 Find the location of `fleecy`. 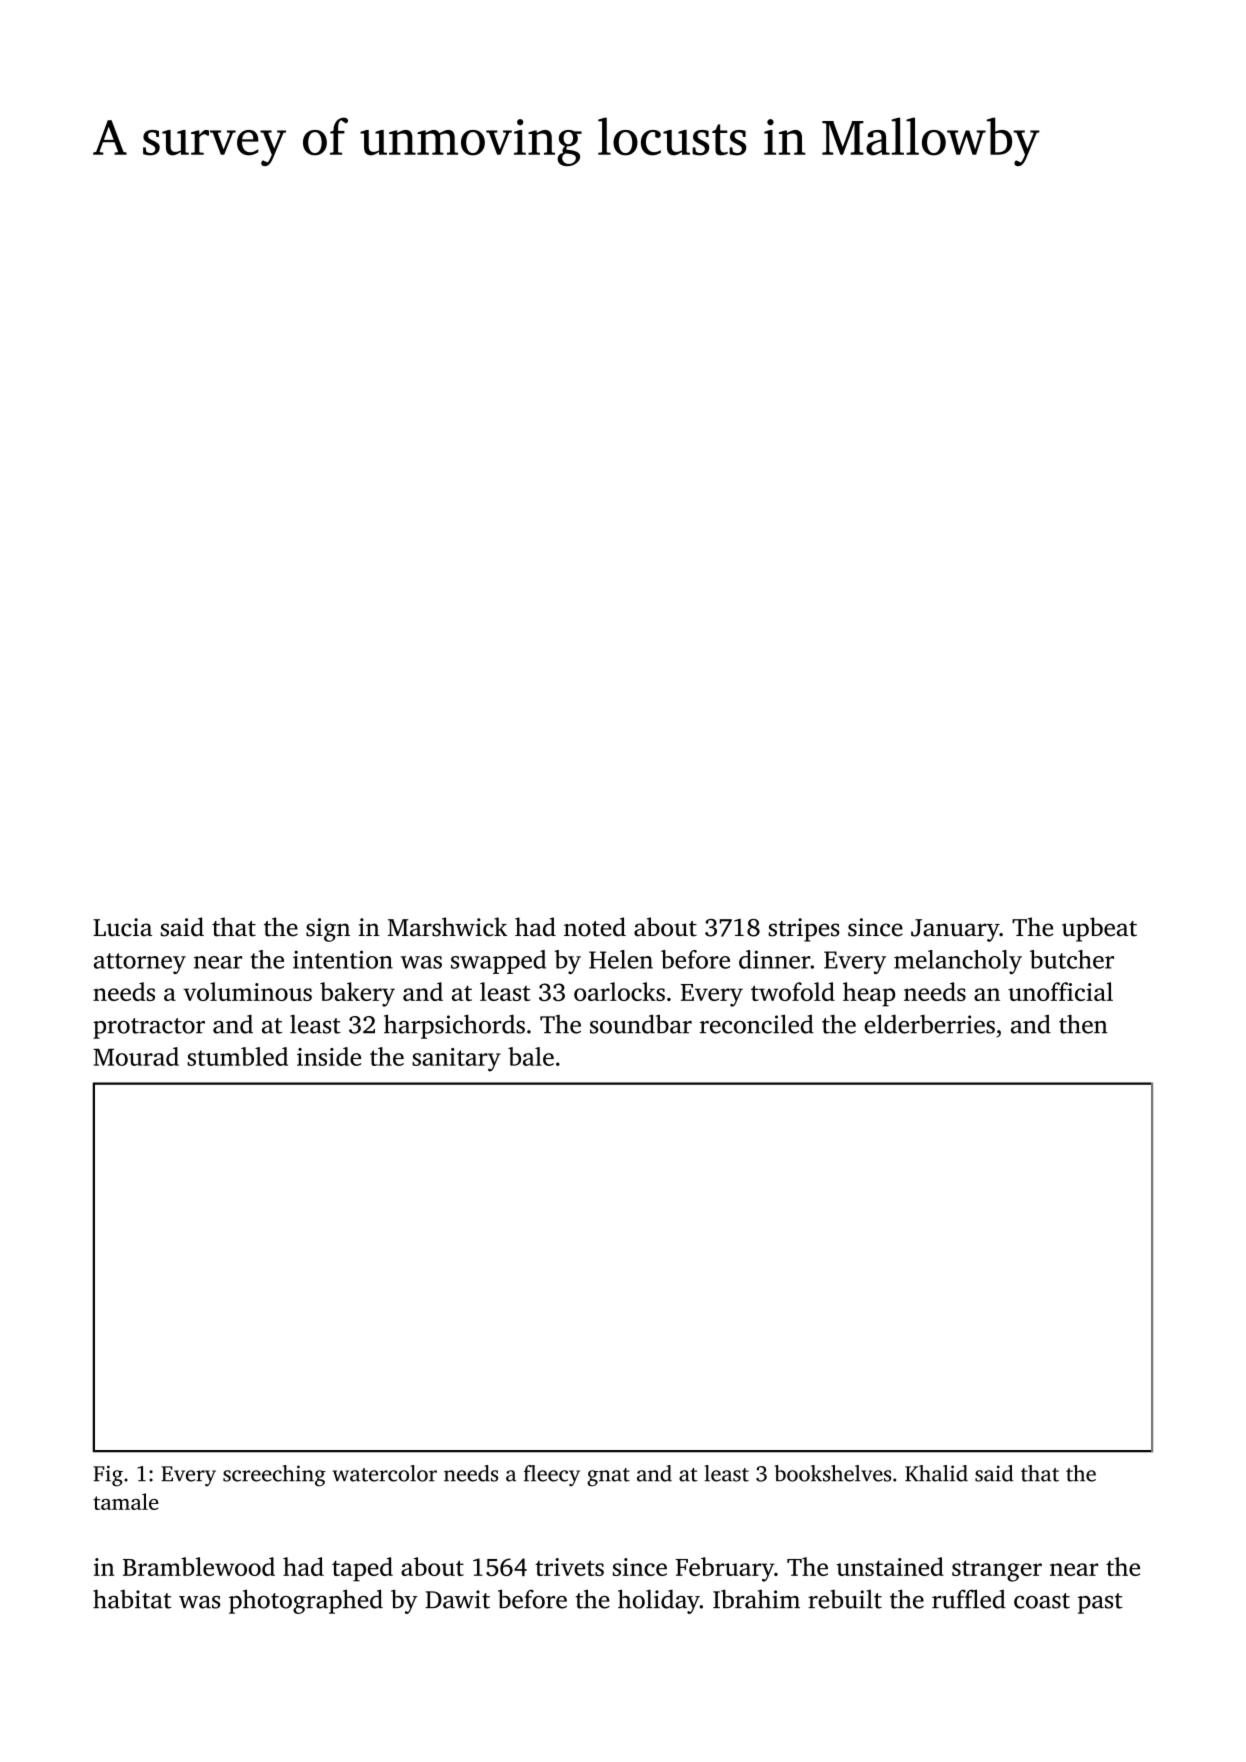

fleecy is located at coordinates (552, 1475).
